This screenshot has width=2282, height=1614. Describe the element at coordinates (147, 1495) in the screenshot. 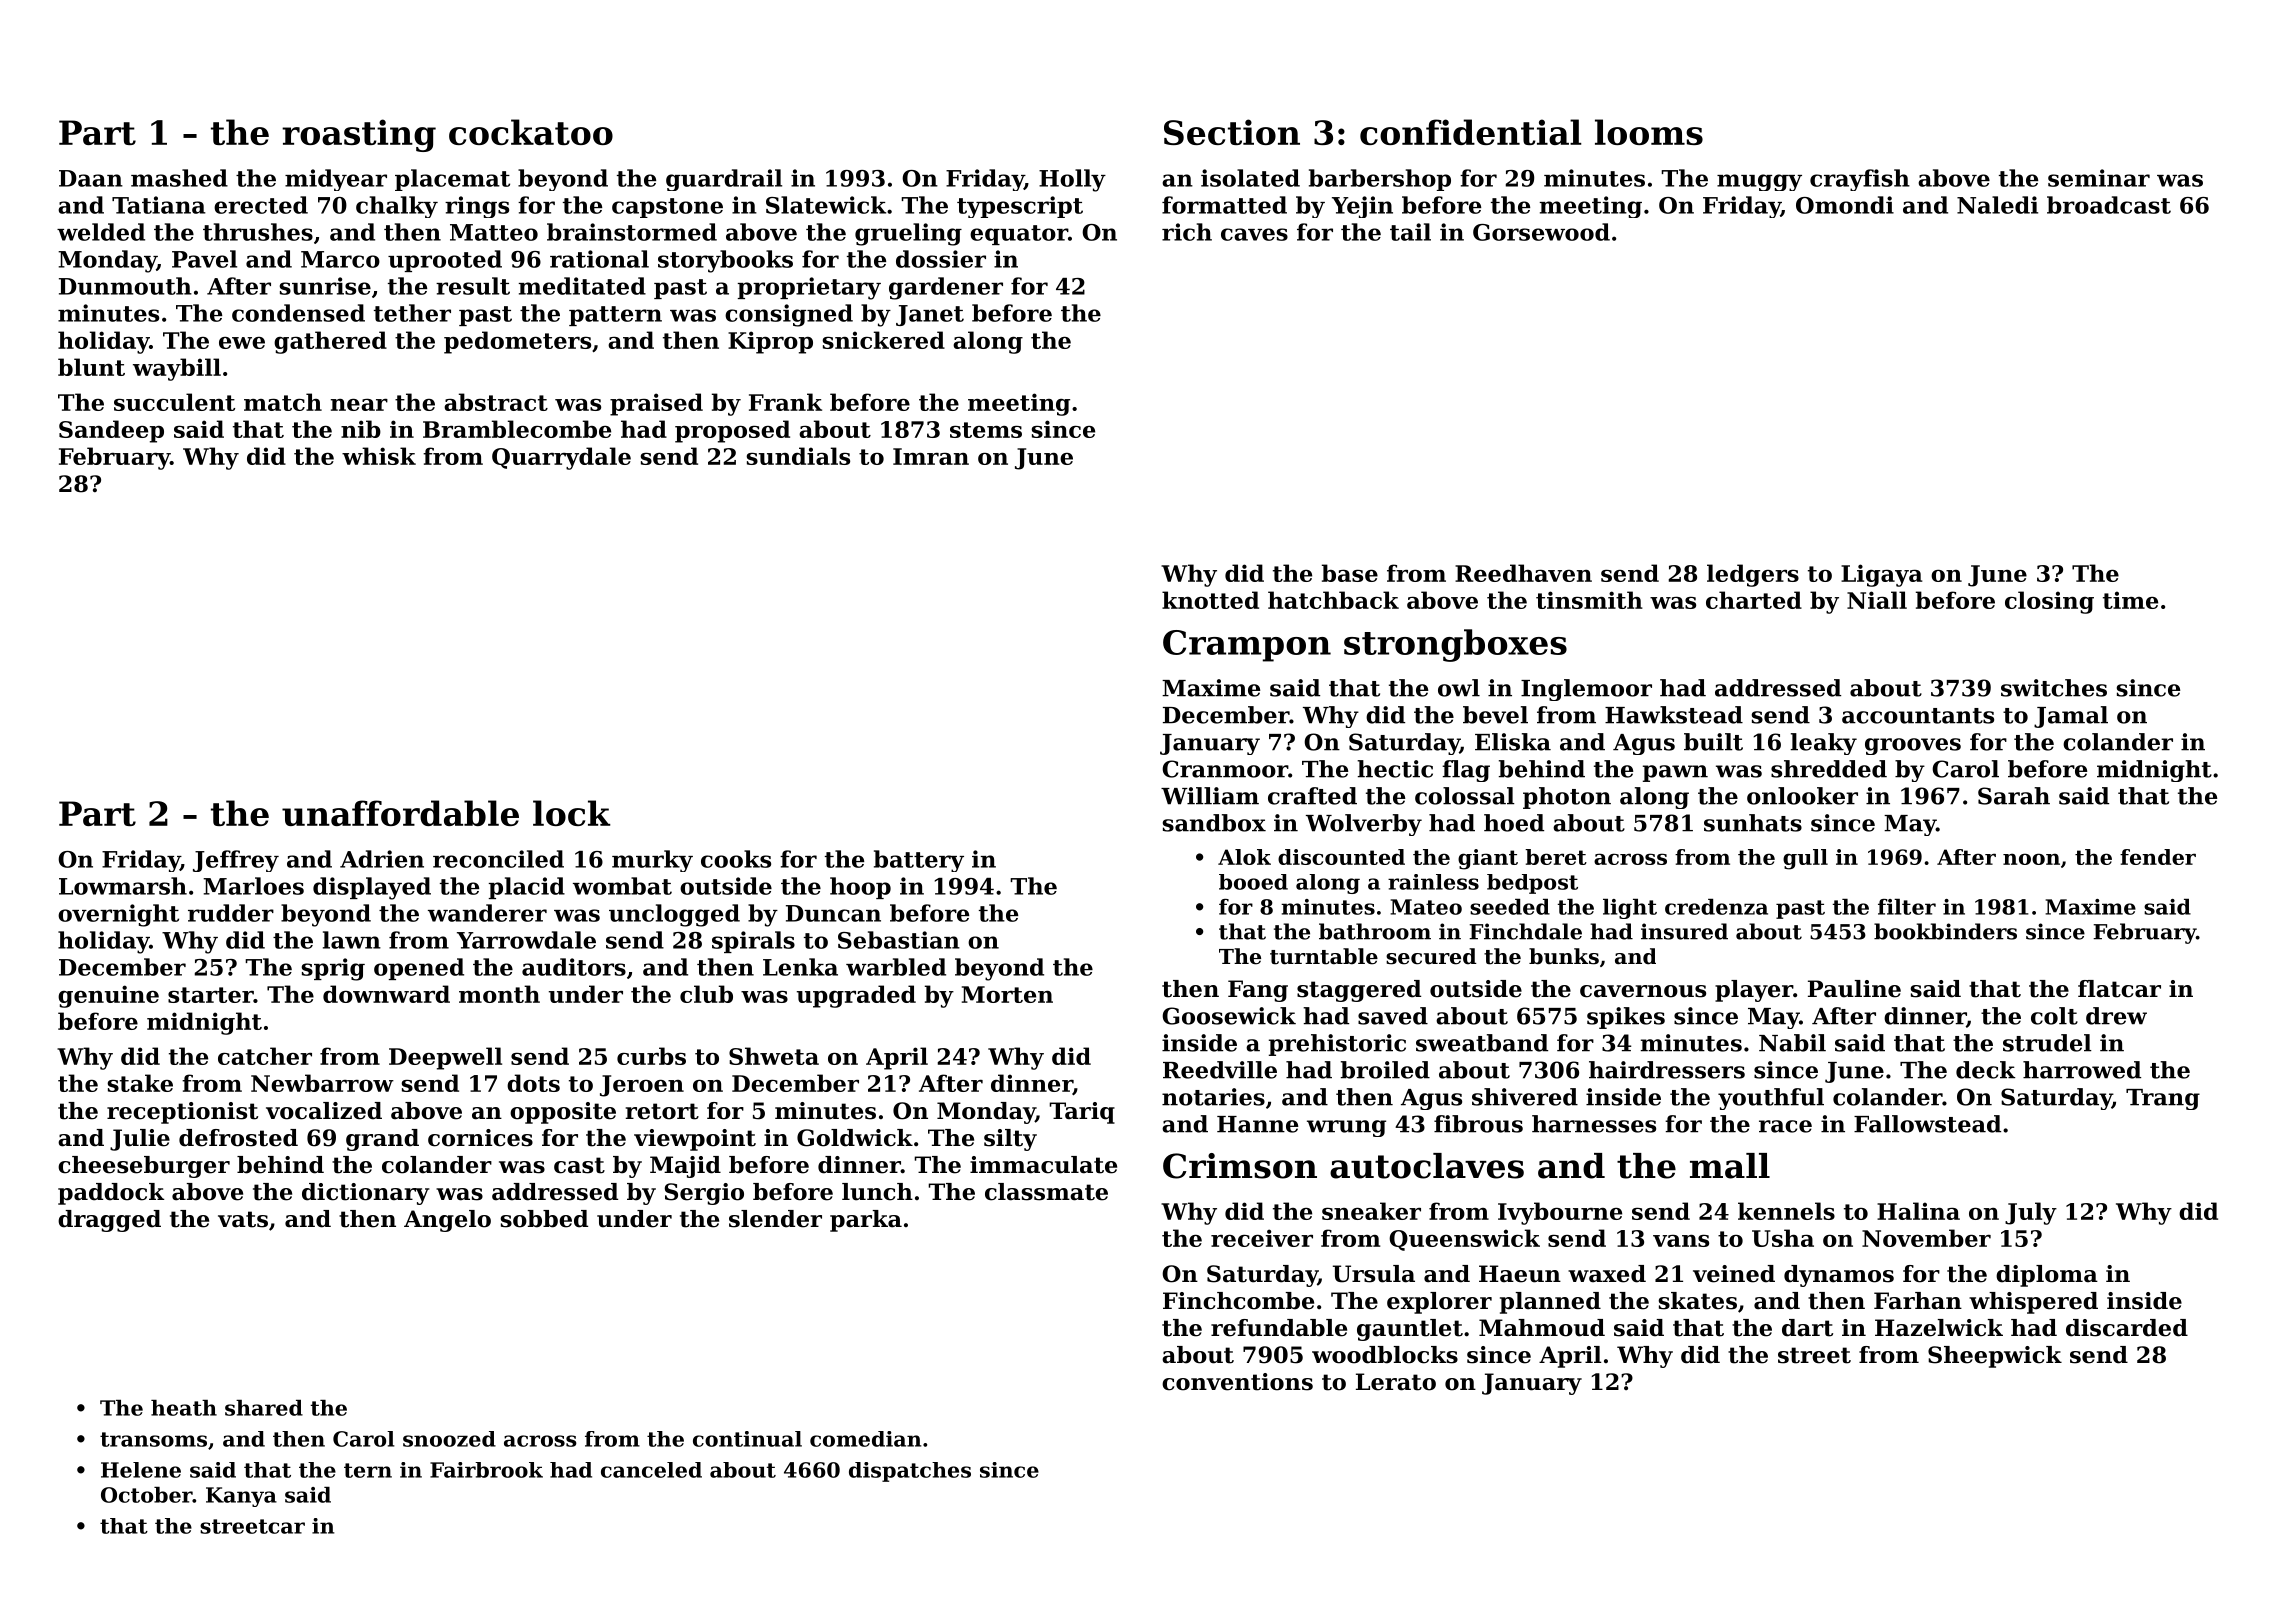

I see `October` at that location.
